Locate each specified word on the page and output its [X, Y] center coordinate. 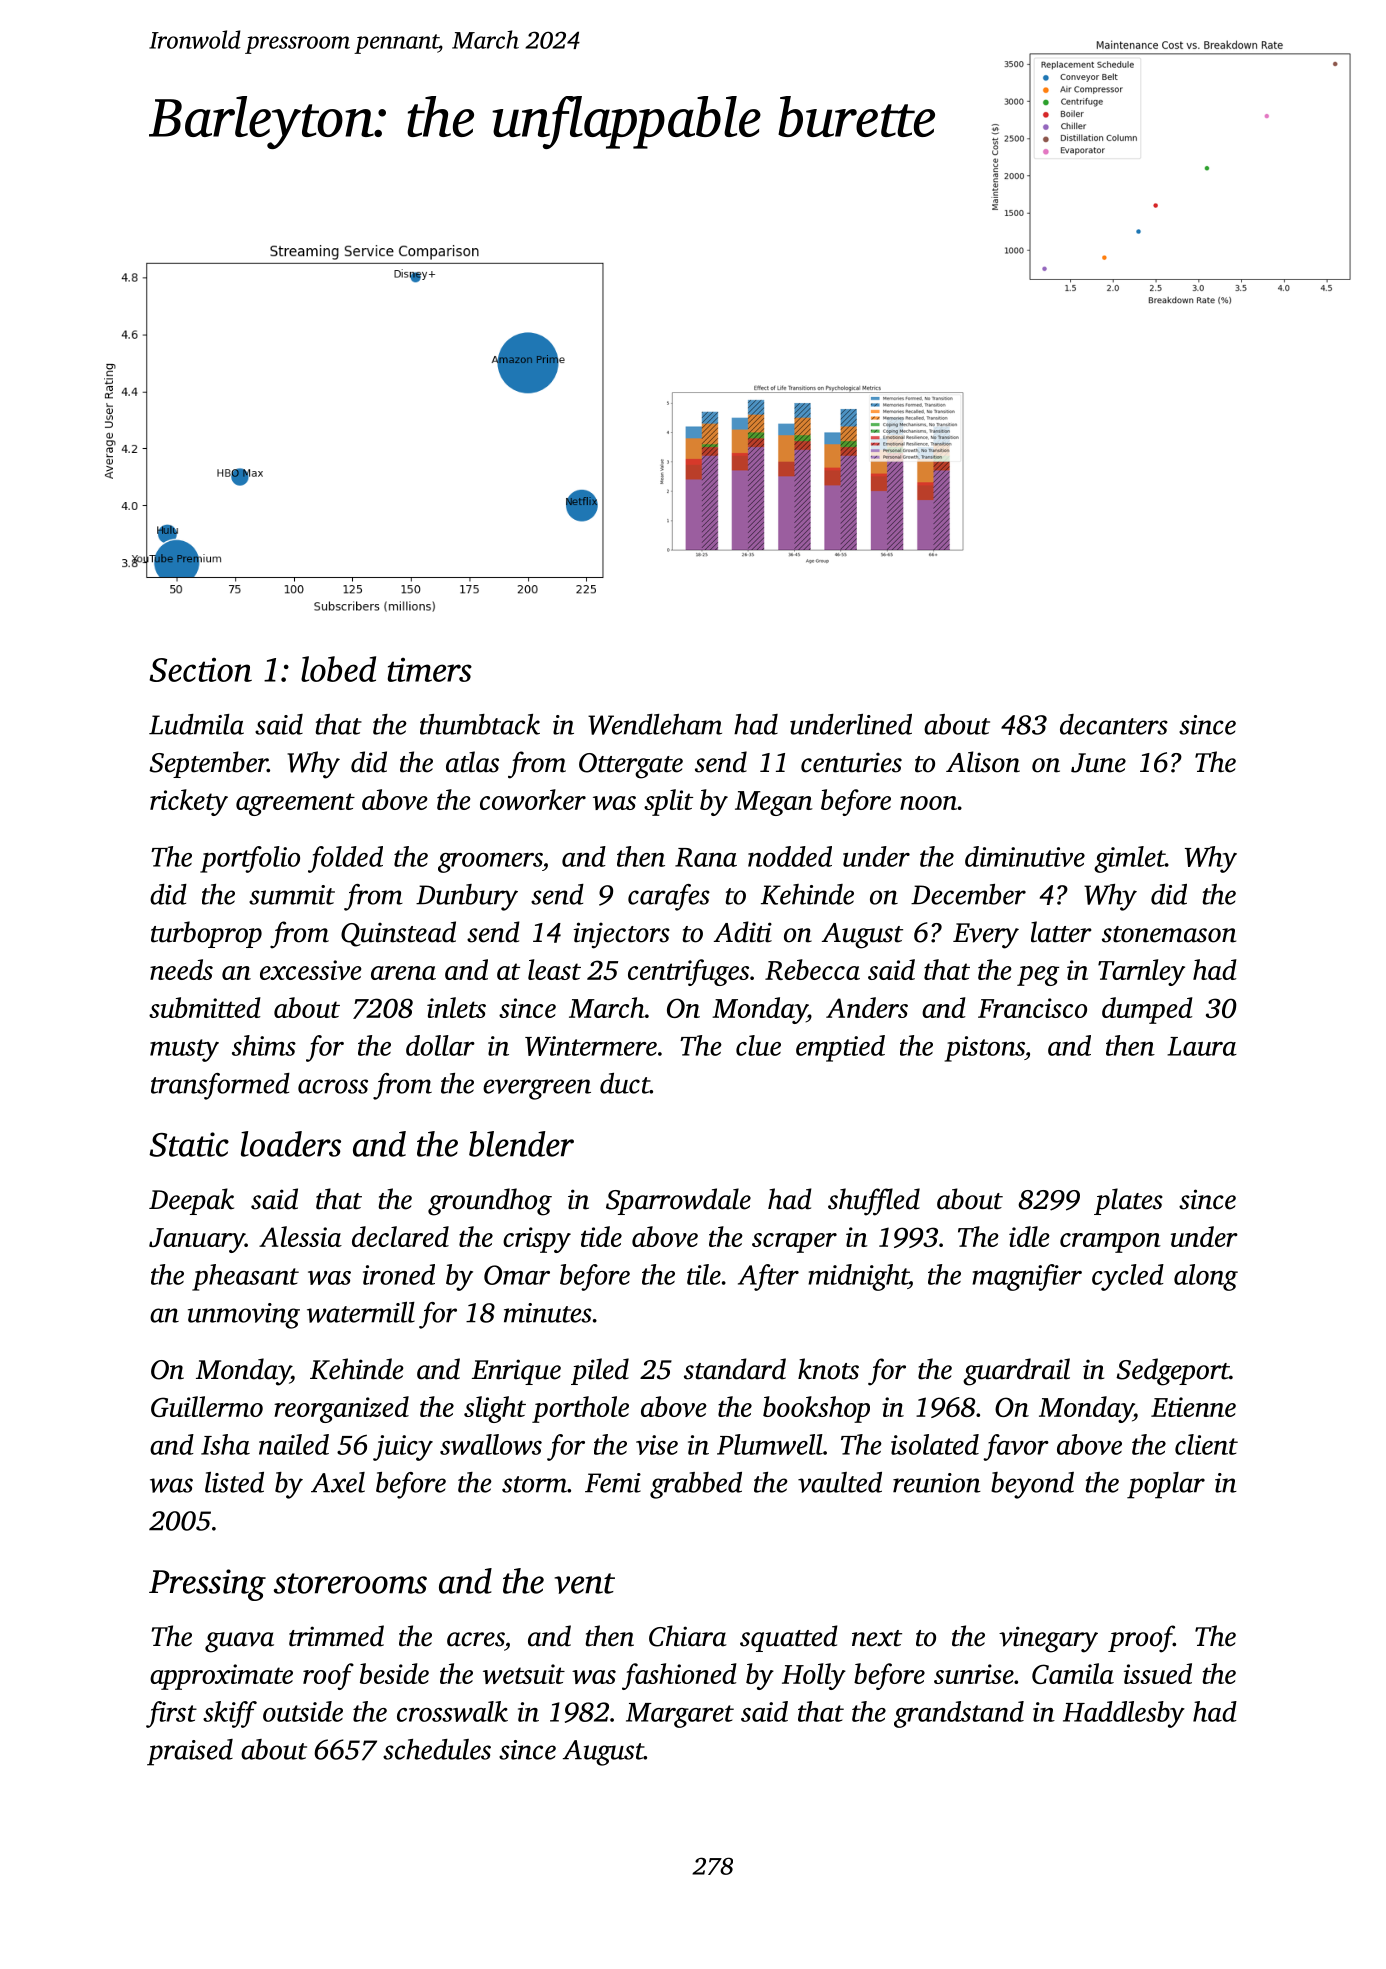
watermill [361, 1312]
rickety [189, 802]
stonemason [1169, 934]
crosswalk [452, 1711]
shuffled [874, 1202]
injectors [622, 935]
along [1206, 1277]
